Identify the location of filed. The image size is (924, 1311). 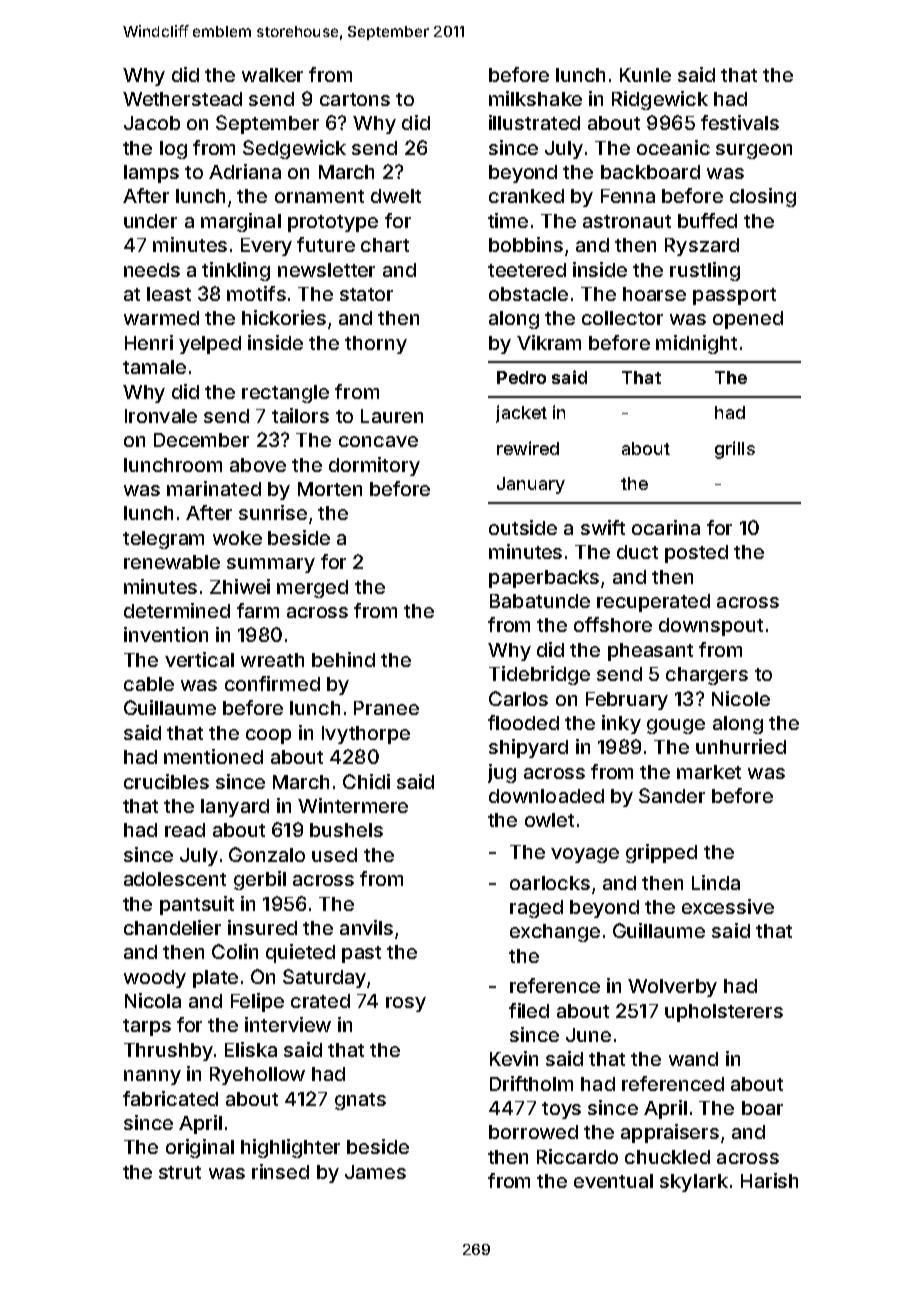
(529, 1010).
